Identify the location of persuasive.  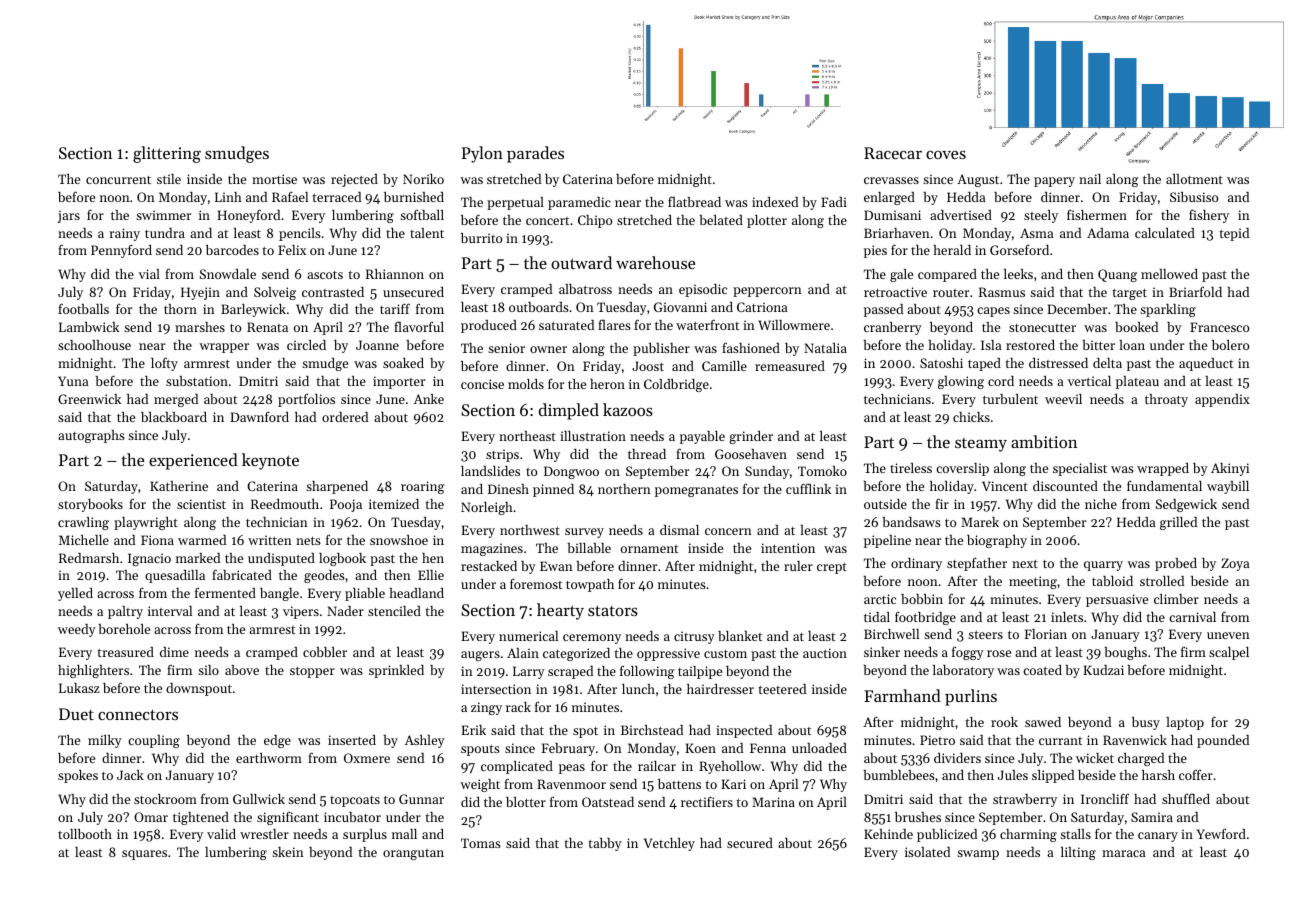
(1117, 600).
